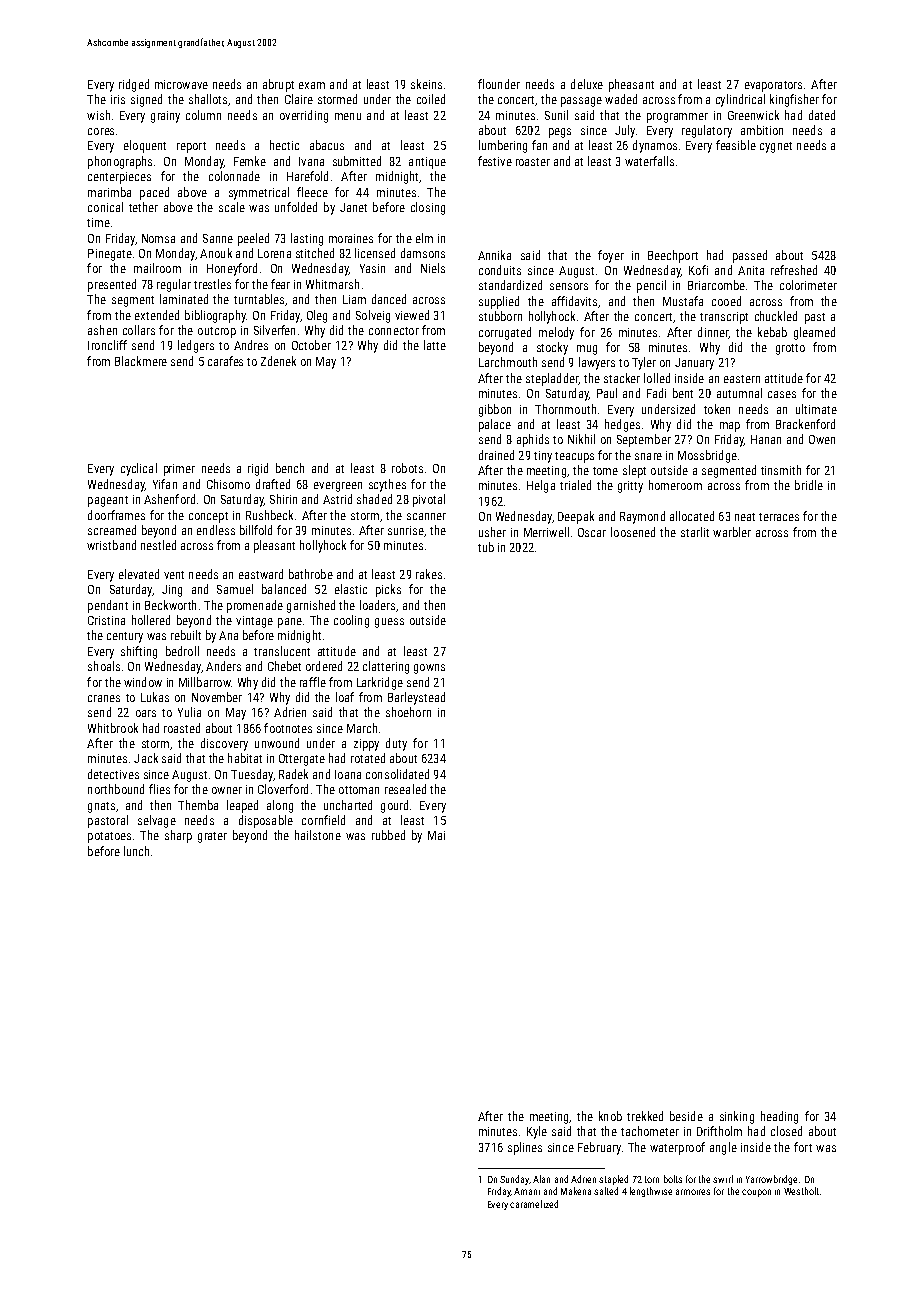  Describe the element at coordinates (779, 517) in the screenshot. I see `terraces` at that location.
